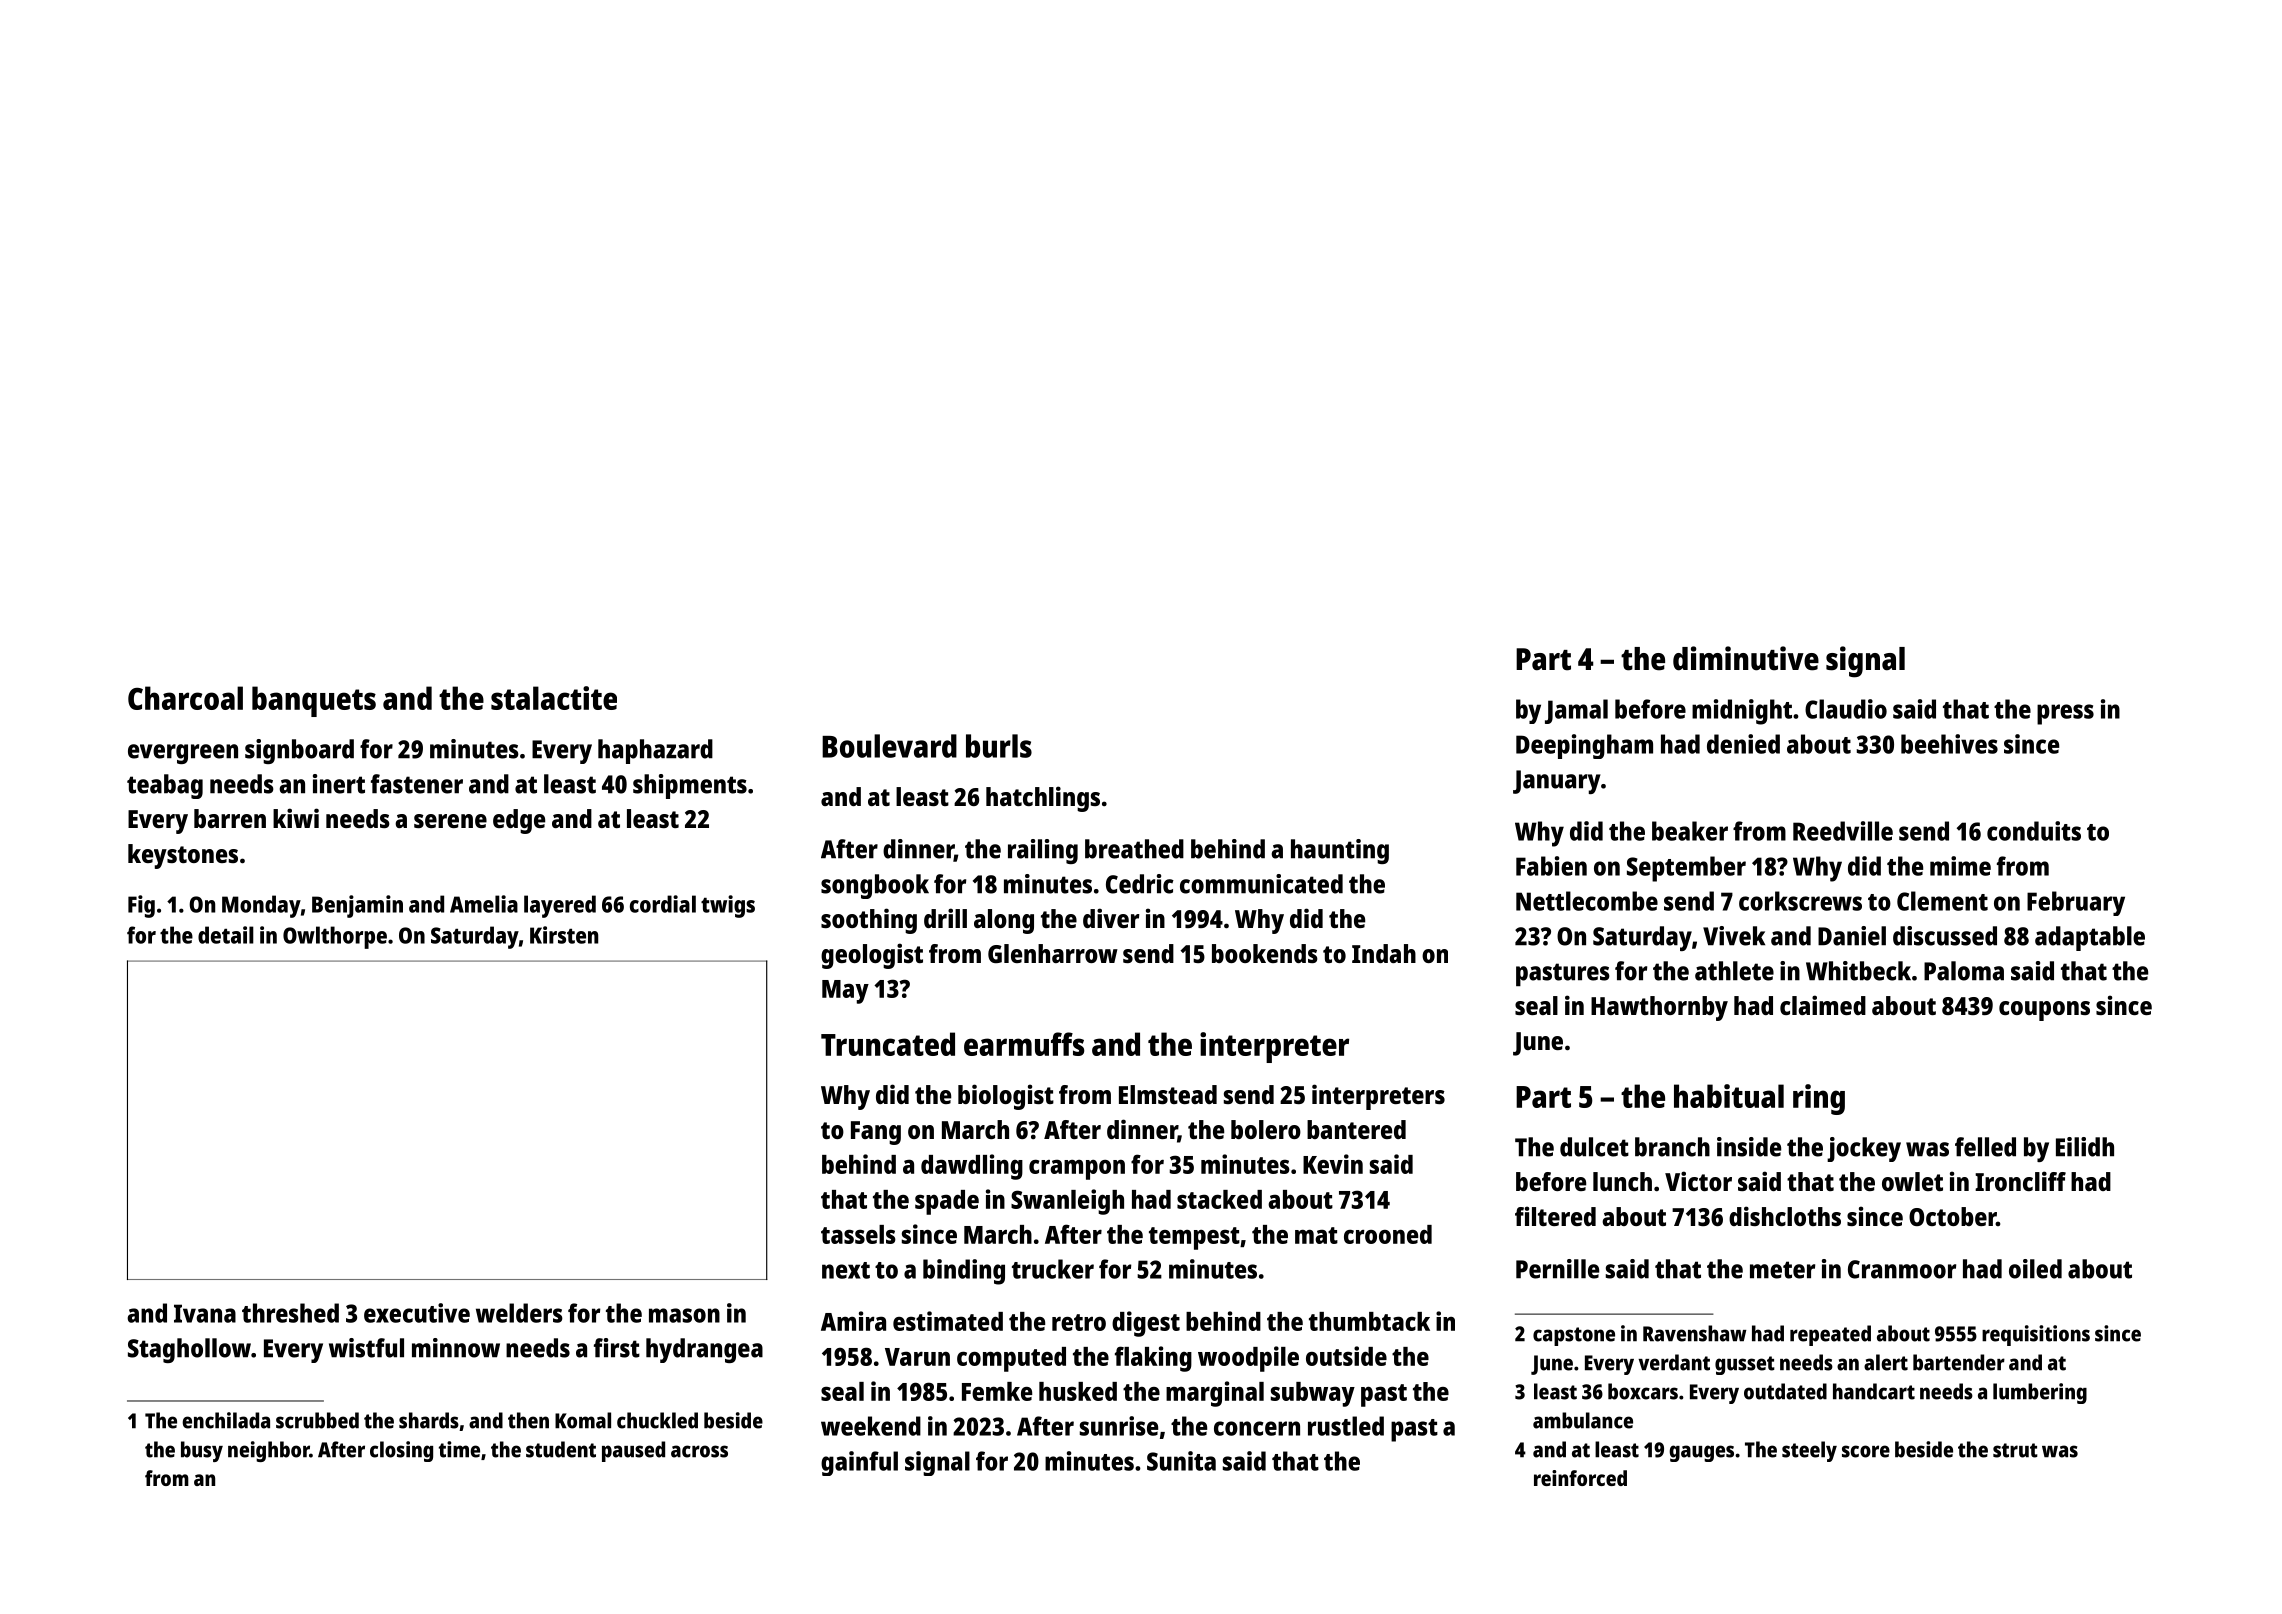  What do you see at coordinates (859, 1463) in the screenshot?
I see `gainful` at bounding box center [859, 1463].
